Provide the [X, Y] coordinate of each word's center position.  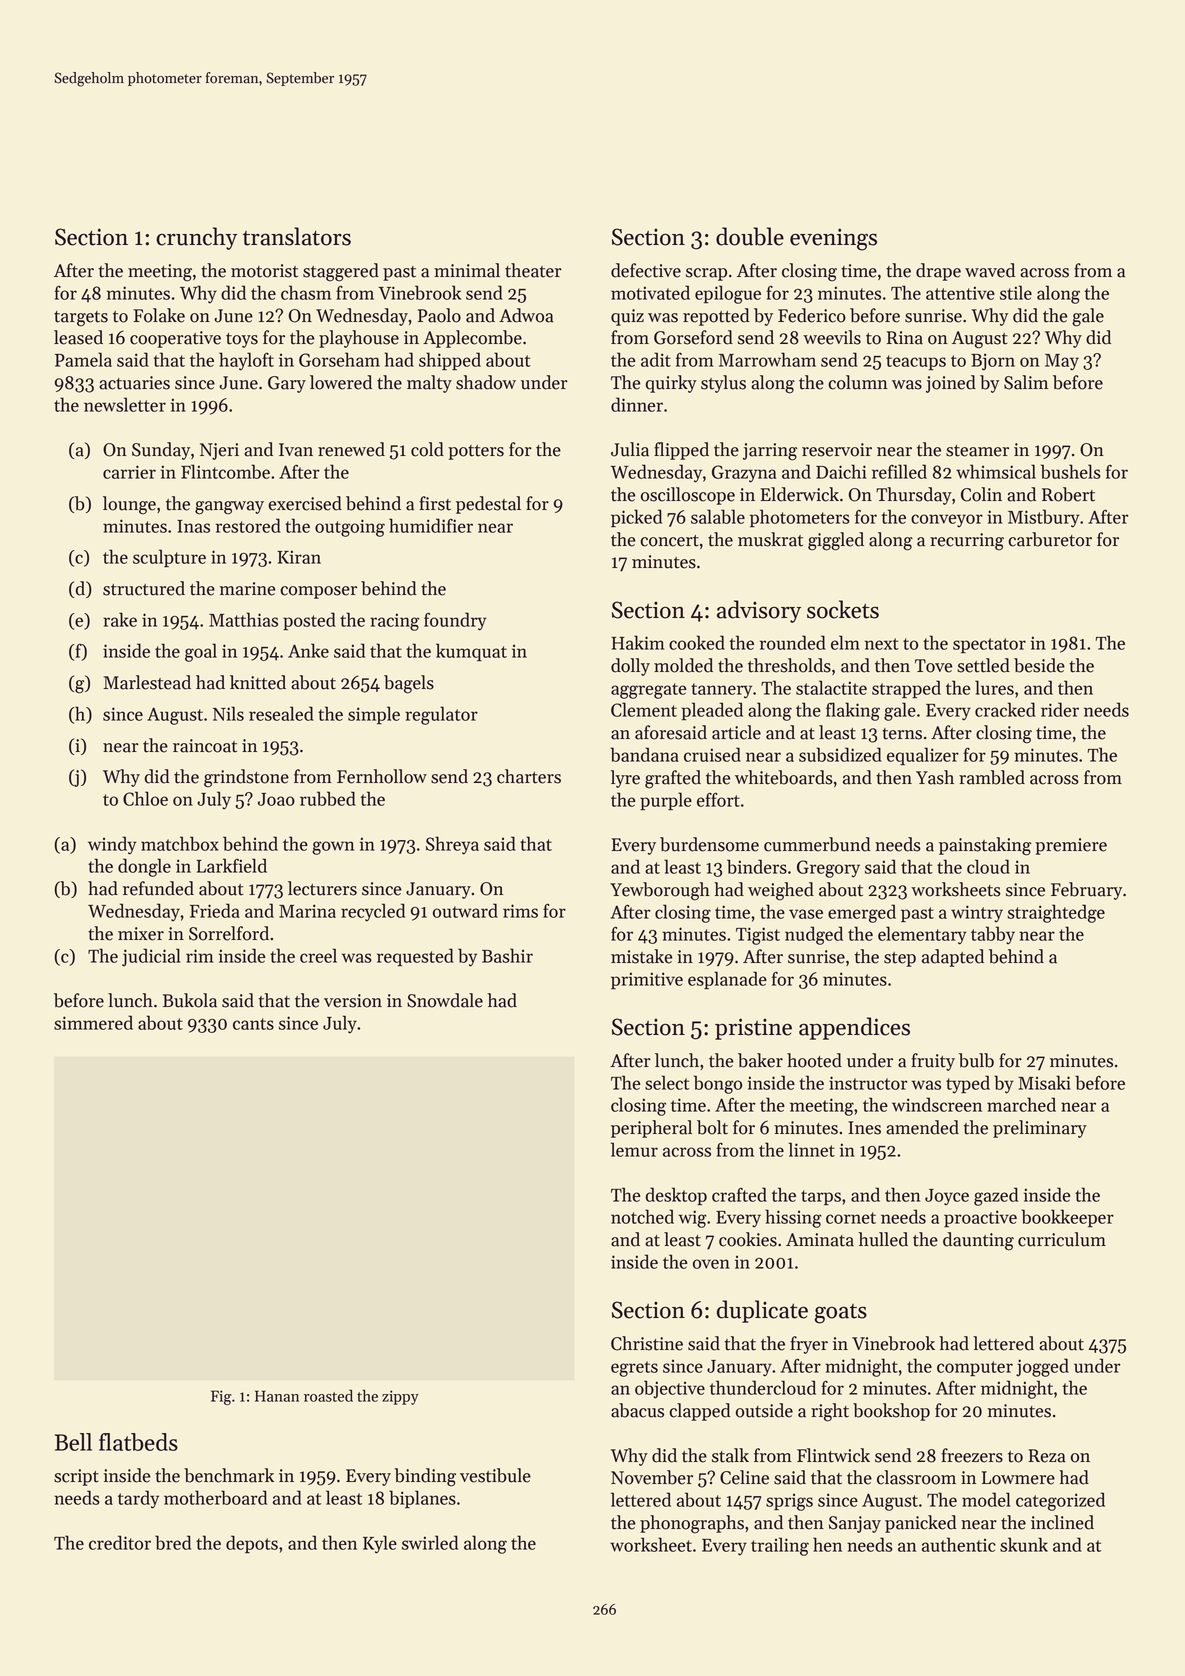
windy [112, 845]
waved [990, 270]
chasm [306, 292]
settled [983, 665]
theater [533, 270]
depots [252, 1544]
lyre [625, 779]
